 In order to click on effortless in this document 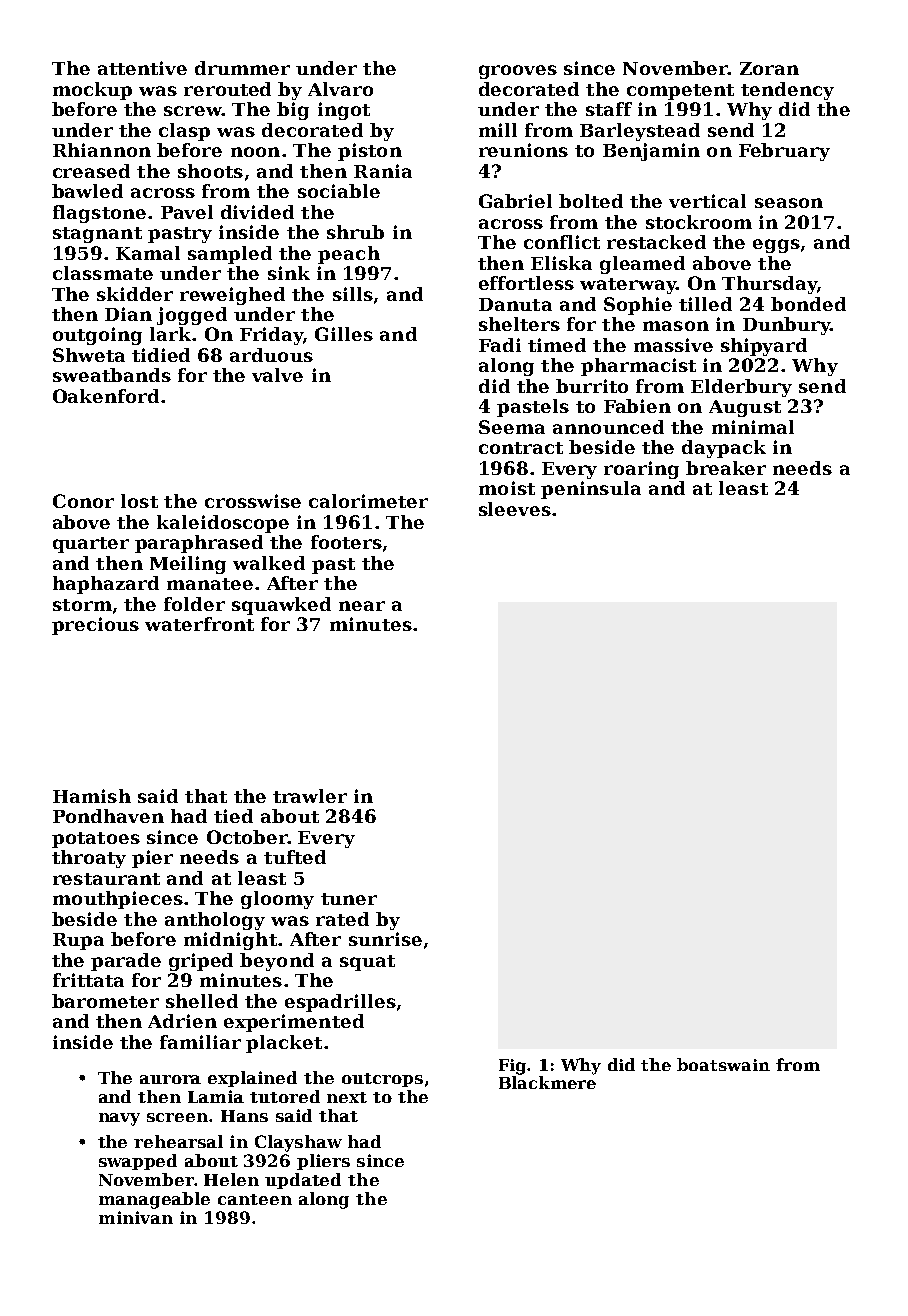, I will do `click(526, 283)`.
